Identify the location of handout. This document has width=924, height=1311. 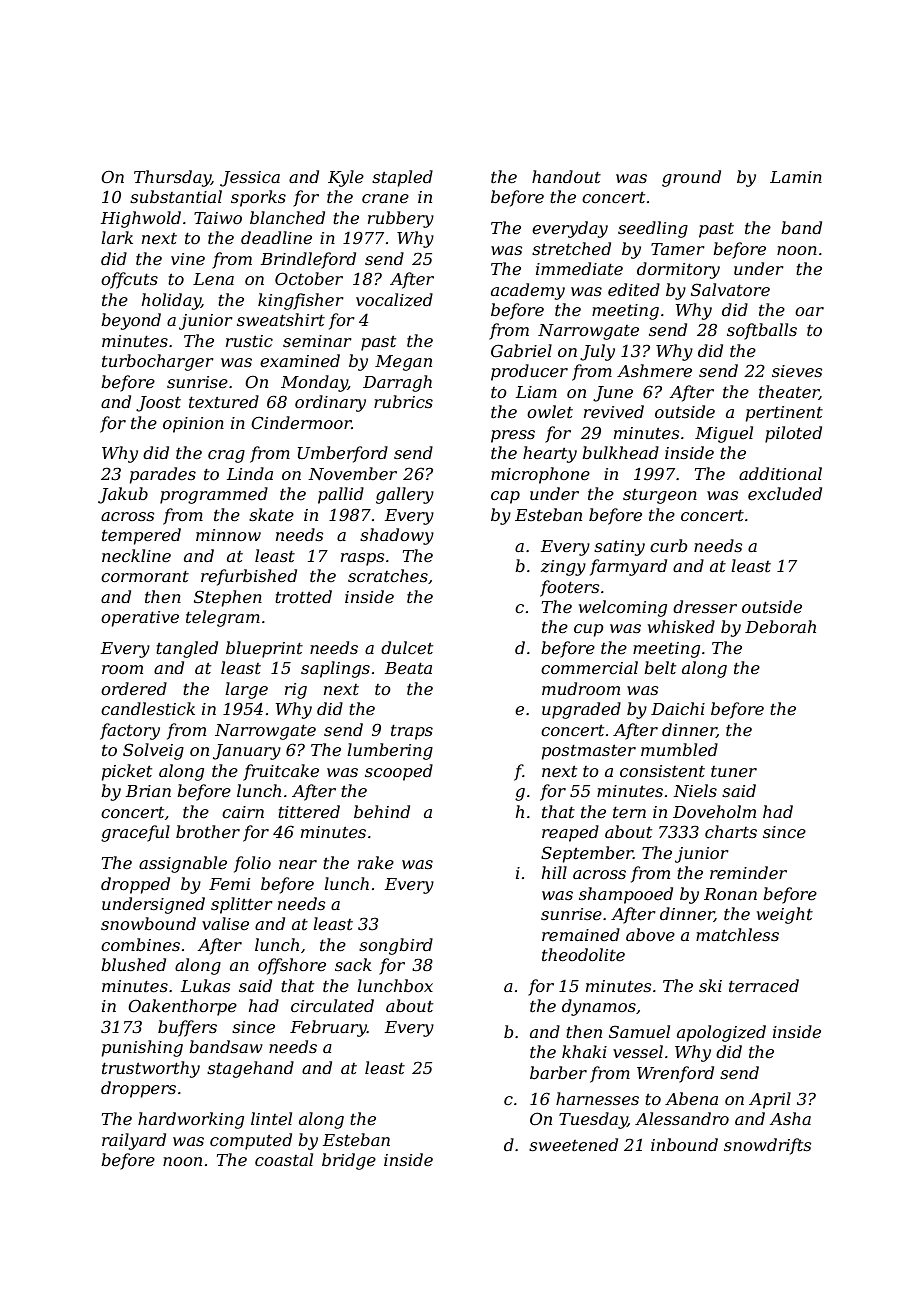
(566, 176).
